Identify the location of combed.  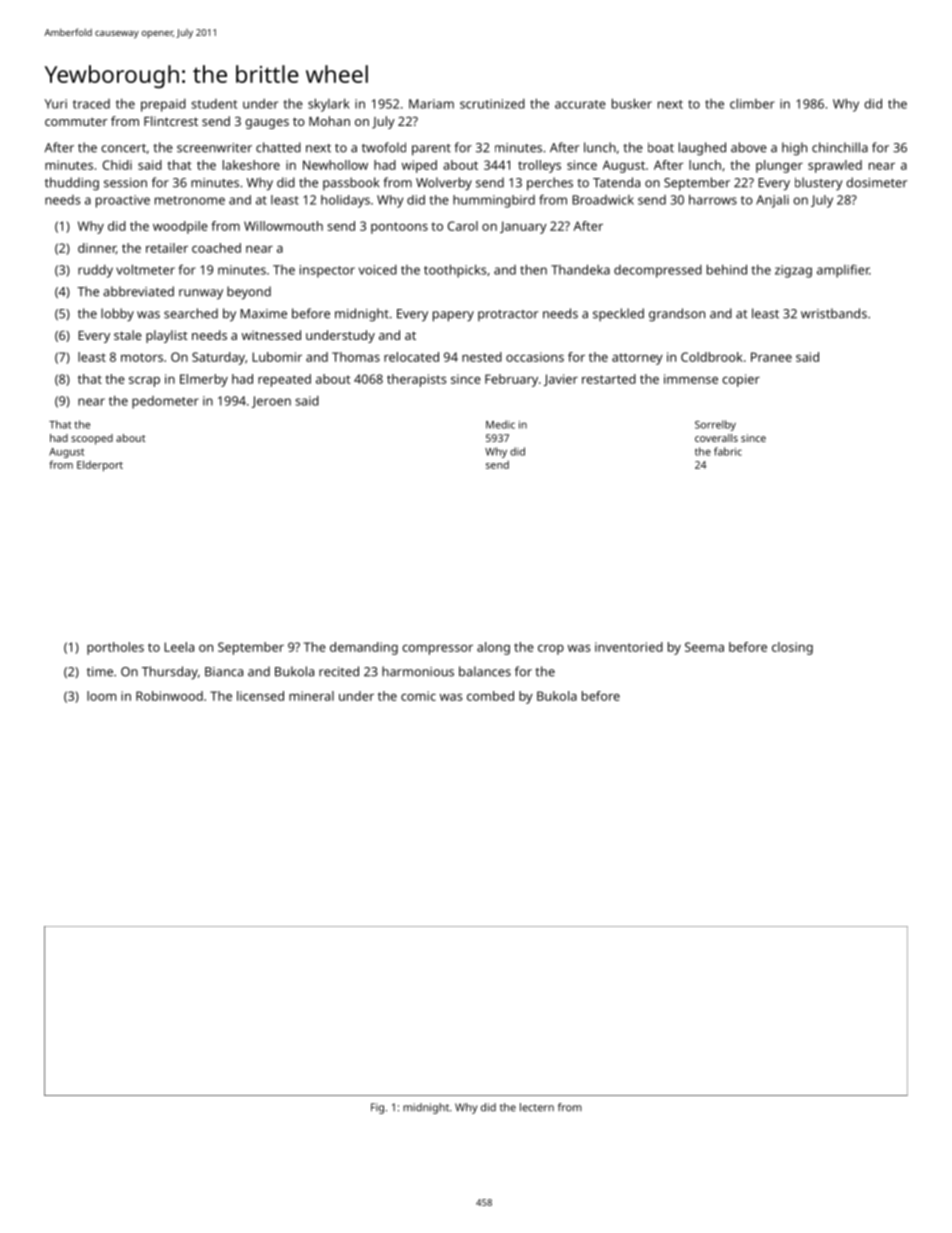
(490, 696).
